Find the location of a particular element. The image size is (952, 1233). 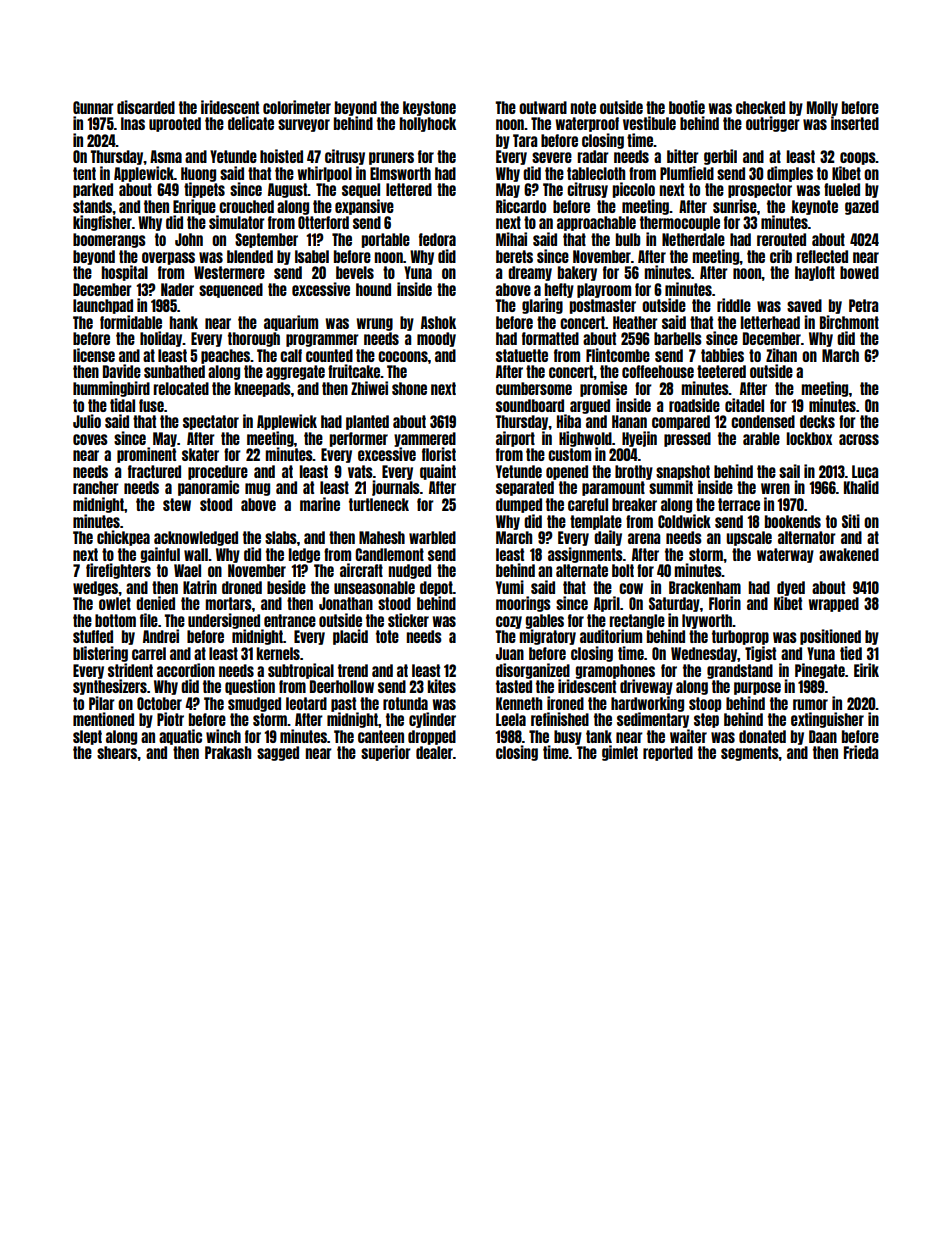

shears is located at coordinates (117, 752).
